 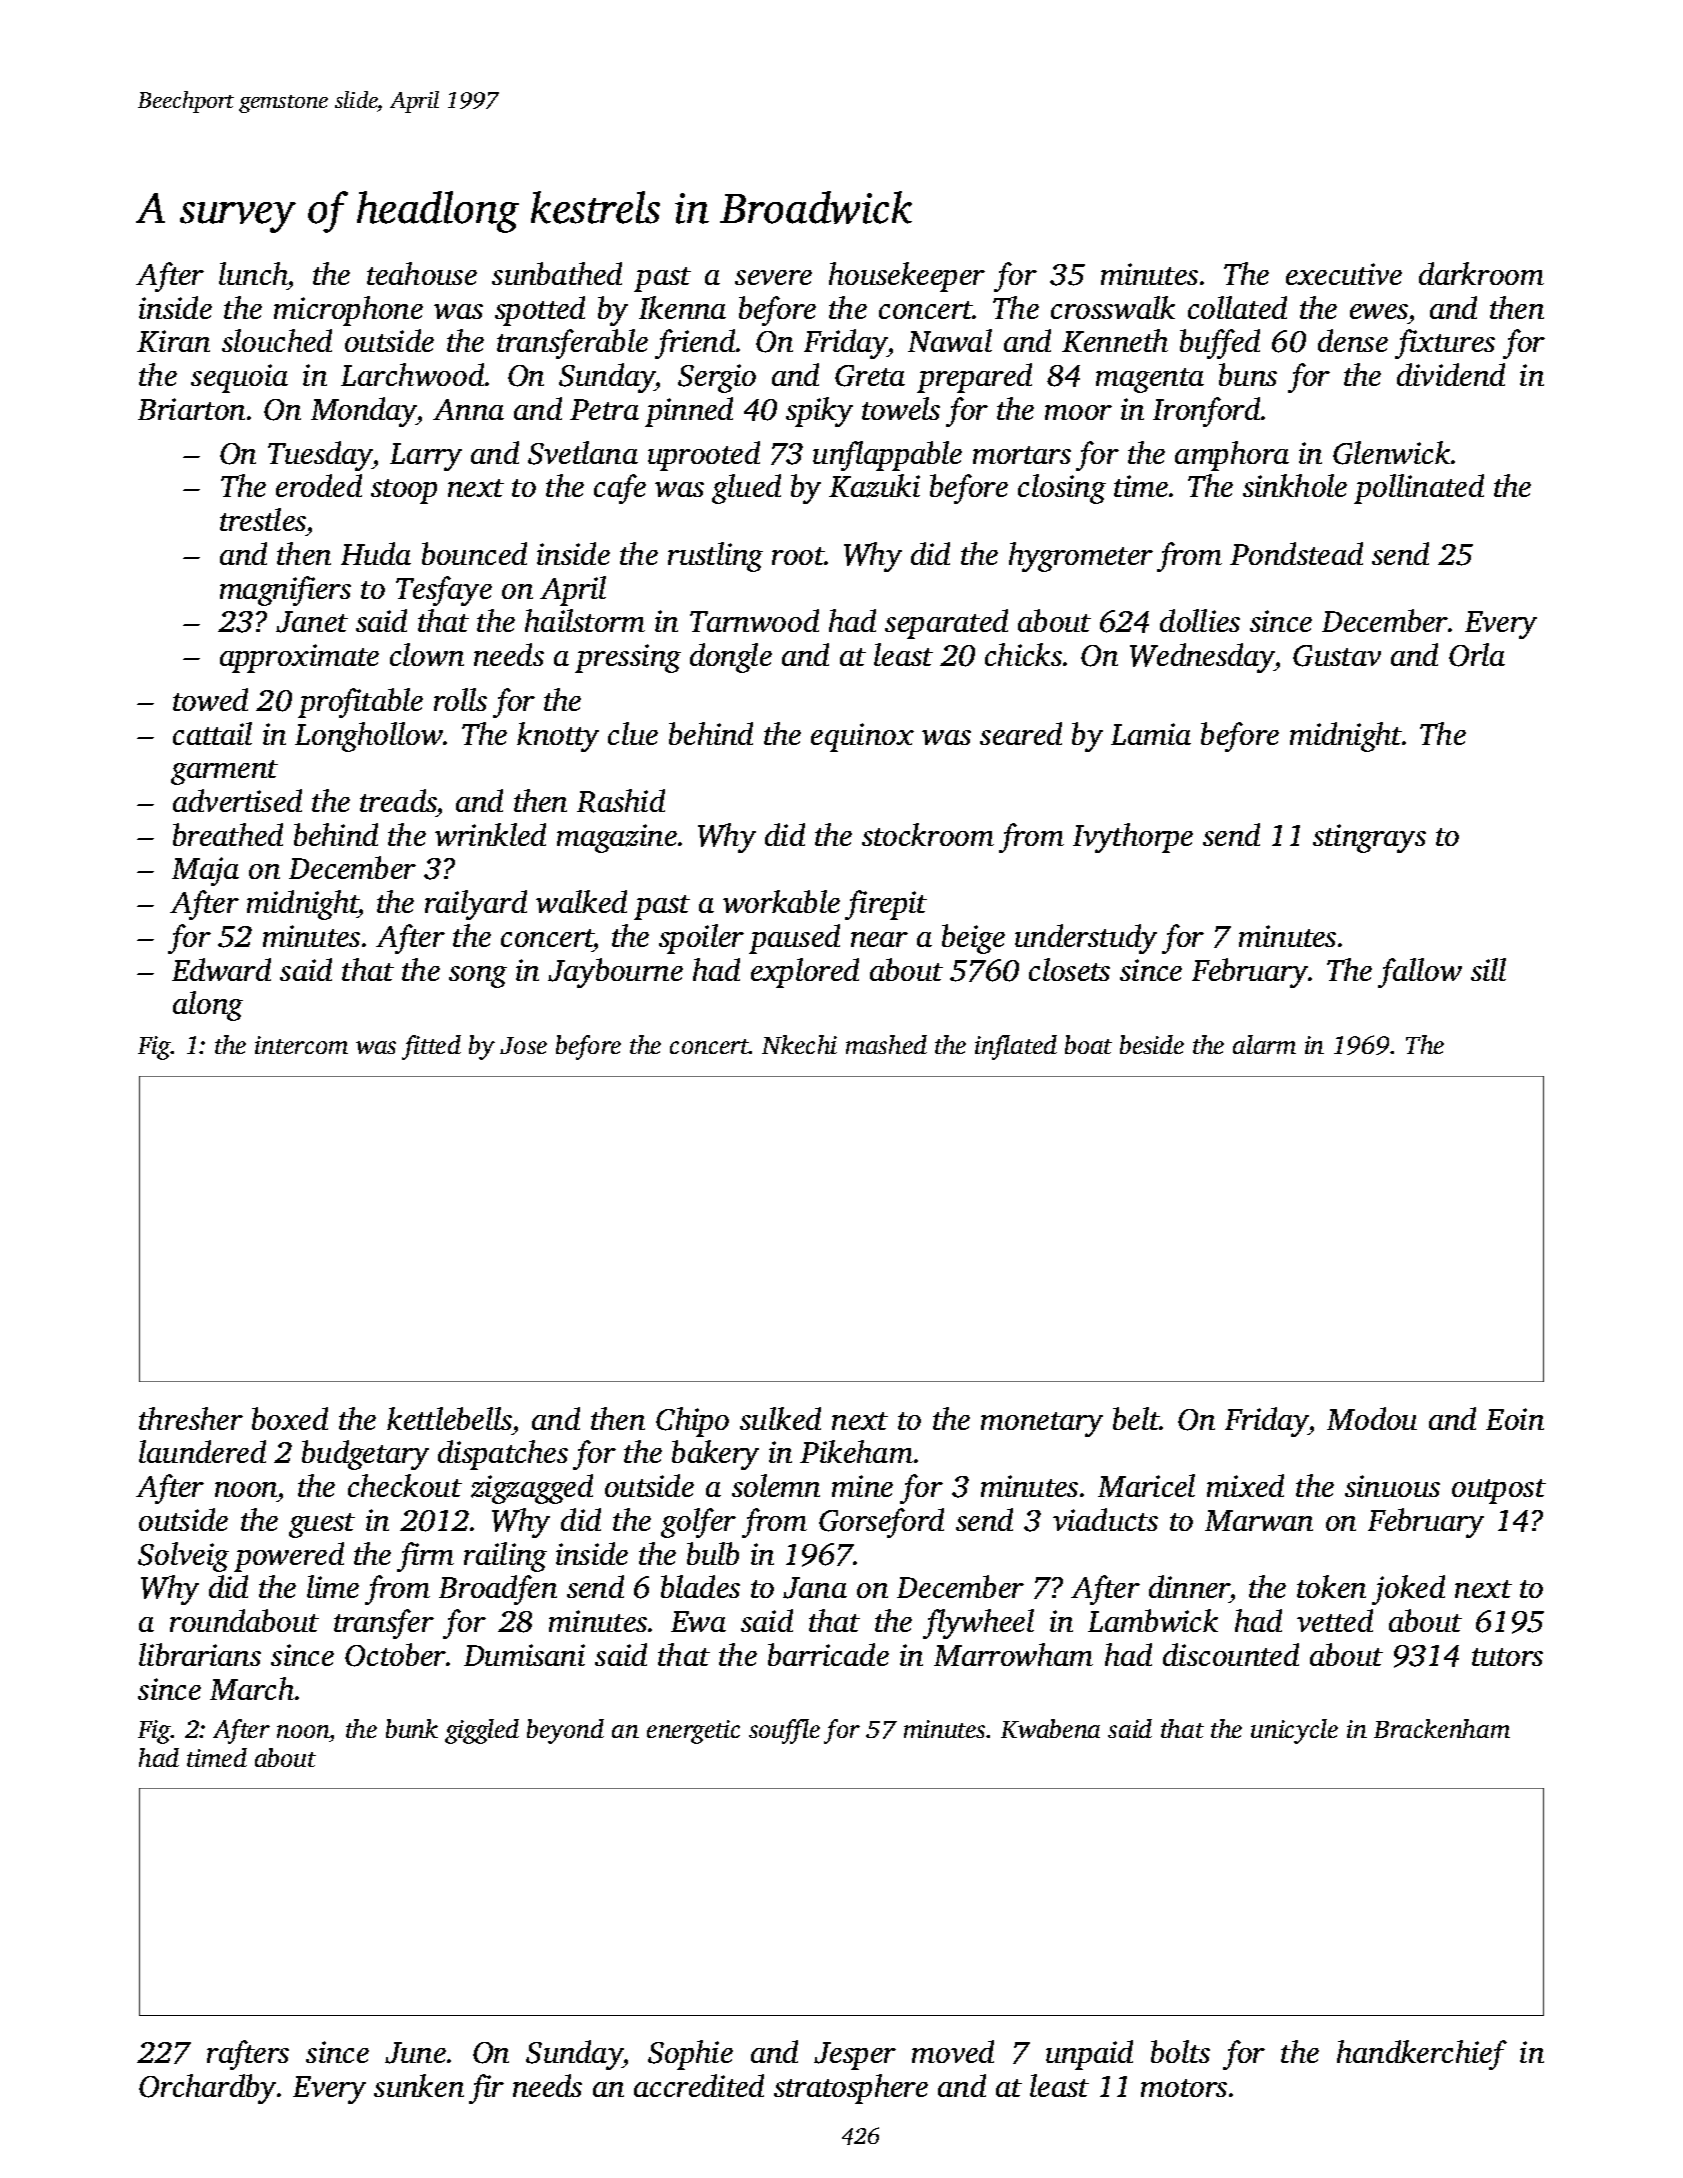 I want to click on Broadfen, so click(x=498, y=1590).
